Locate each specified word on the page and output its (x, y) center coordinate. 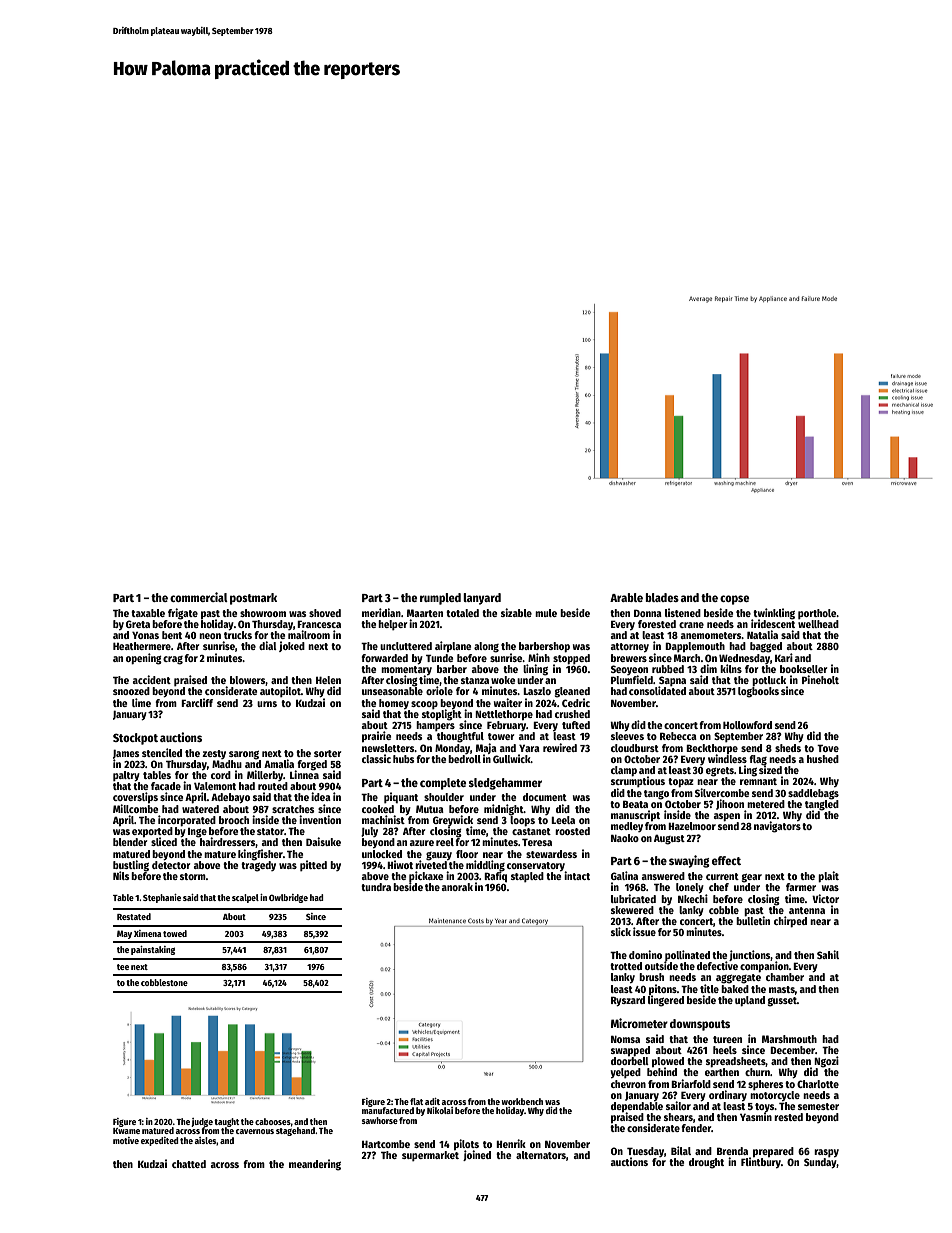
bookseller (803, 669)
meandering (315, 1165)
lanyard (482, 599)
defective (717, 965)
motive (126, 1140)
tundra (376, 887)
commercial (199, 597)
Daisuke (323, 841)
